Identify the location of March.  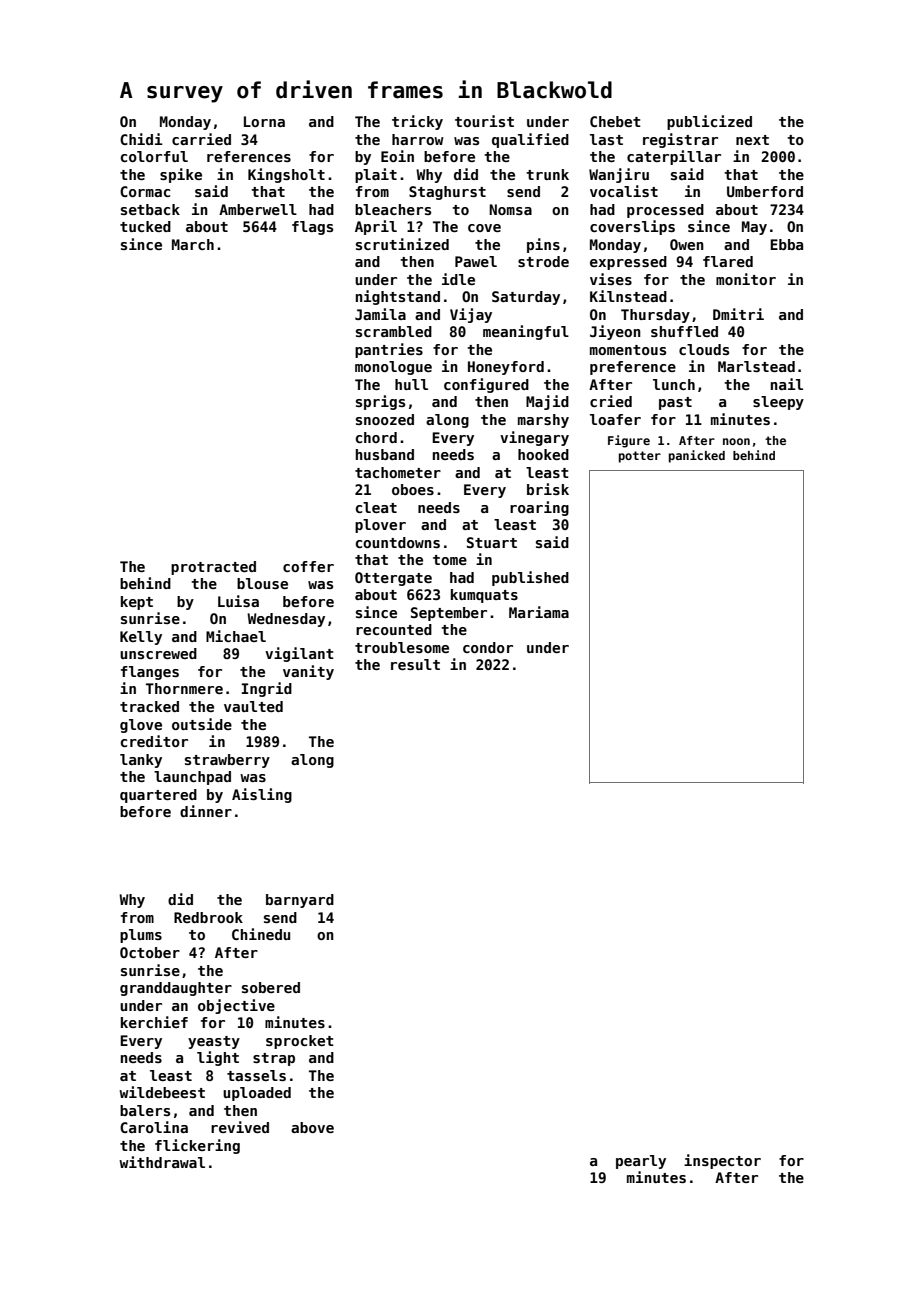
(193, 244).
